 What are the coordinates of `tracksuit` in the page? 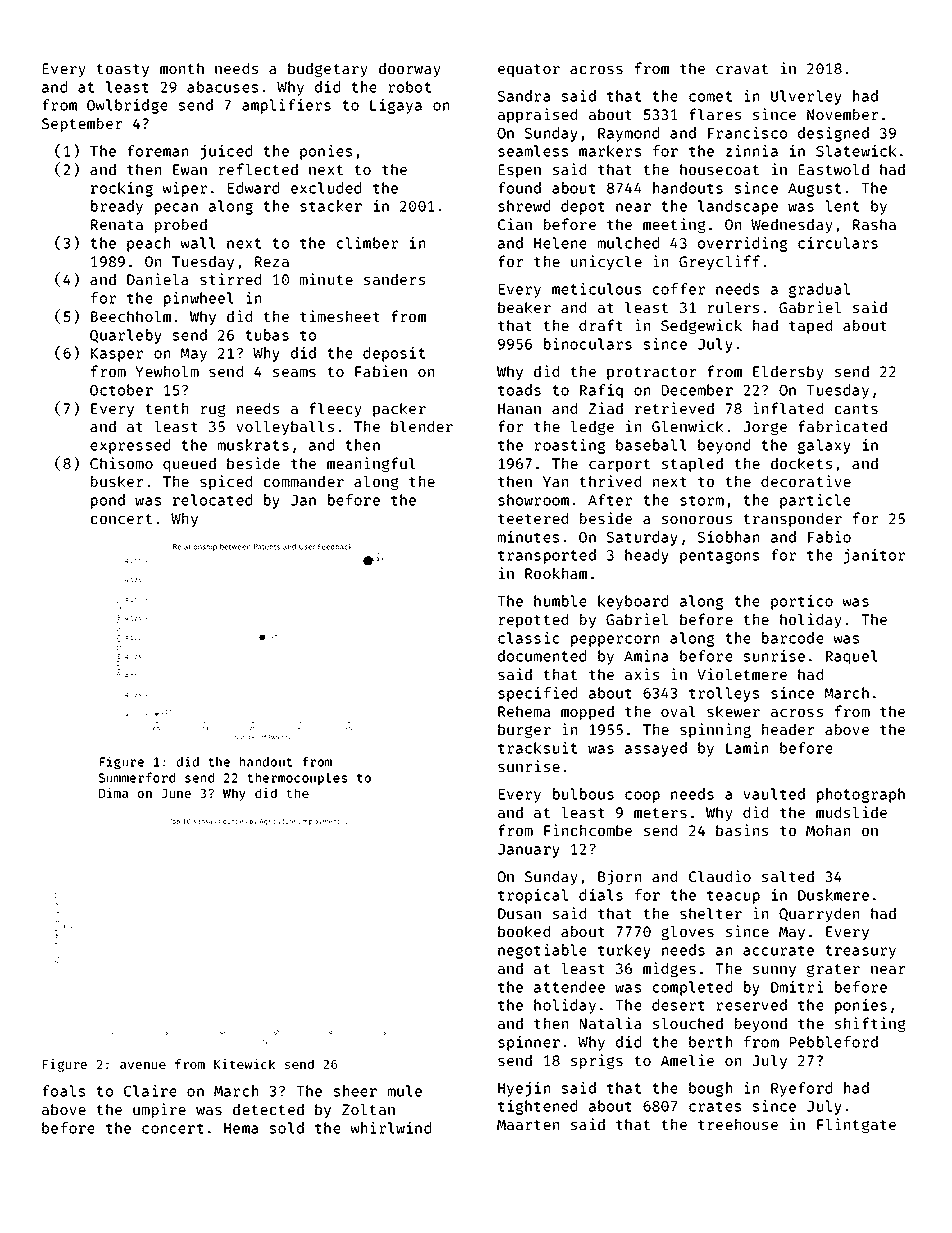 It's located at (537, 748).
